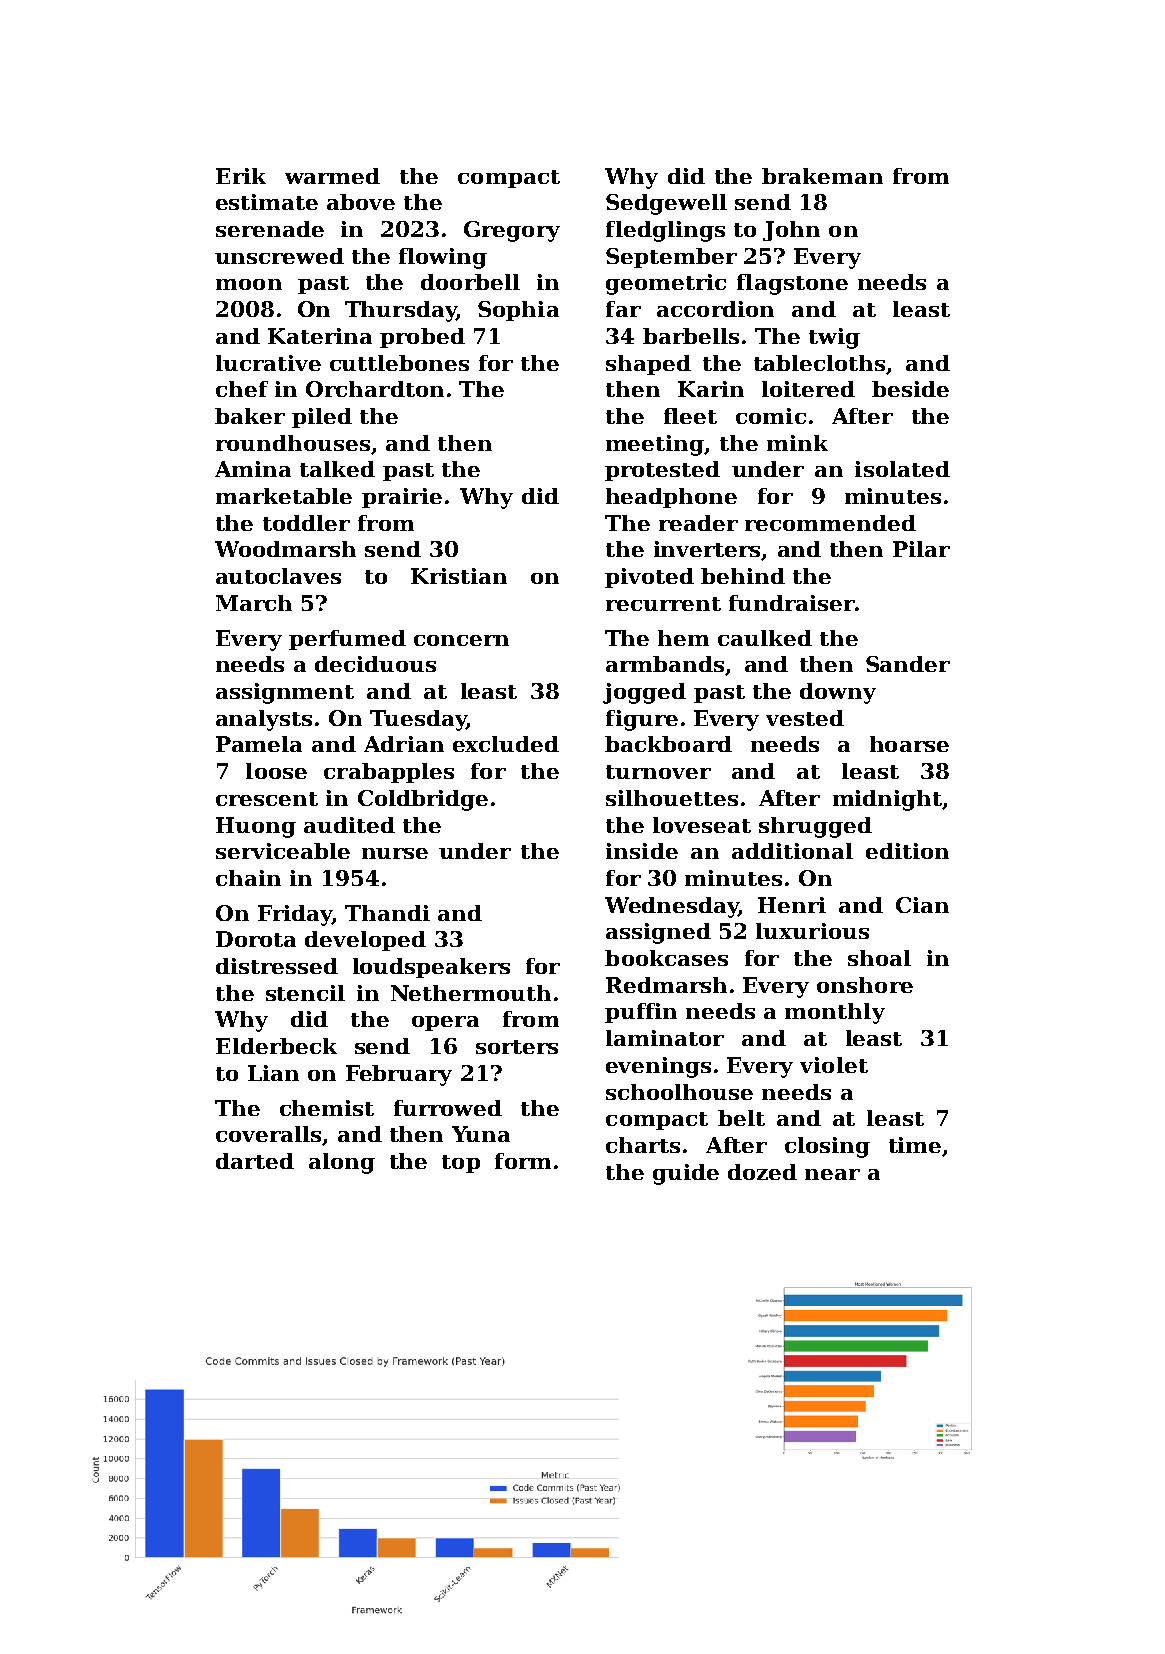 The image size is (1165, 1654). What do you see at coordinates (337, 469) in the page?
I see `talked` at bounding box center [337, 469].
